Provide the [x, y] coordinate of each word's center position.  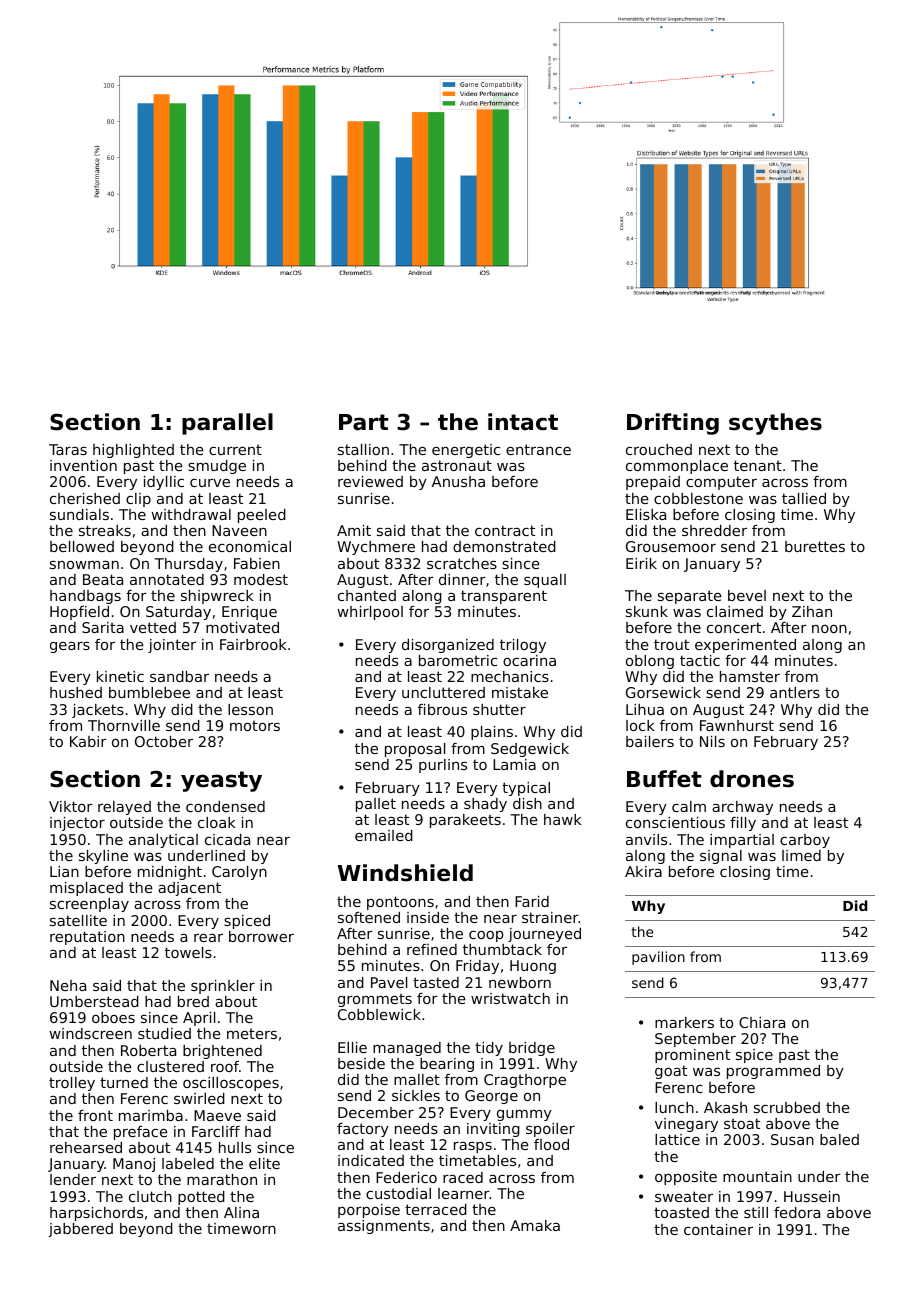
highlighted [133, 451]
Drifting [673, 424]
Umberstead [94, 1001]
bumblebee [149, 692]
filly [743, 824]
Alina [241, 1212]
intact [523, 422]
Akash [725, 1107]
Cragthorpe [525, 1081]
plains [492, 733]
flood [551, 1144]
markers [684, 1022]
